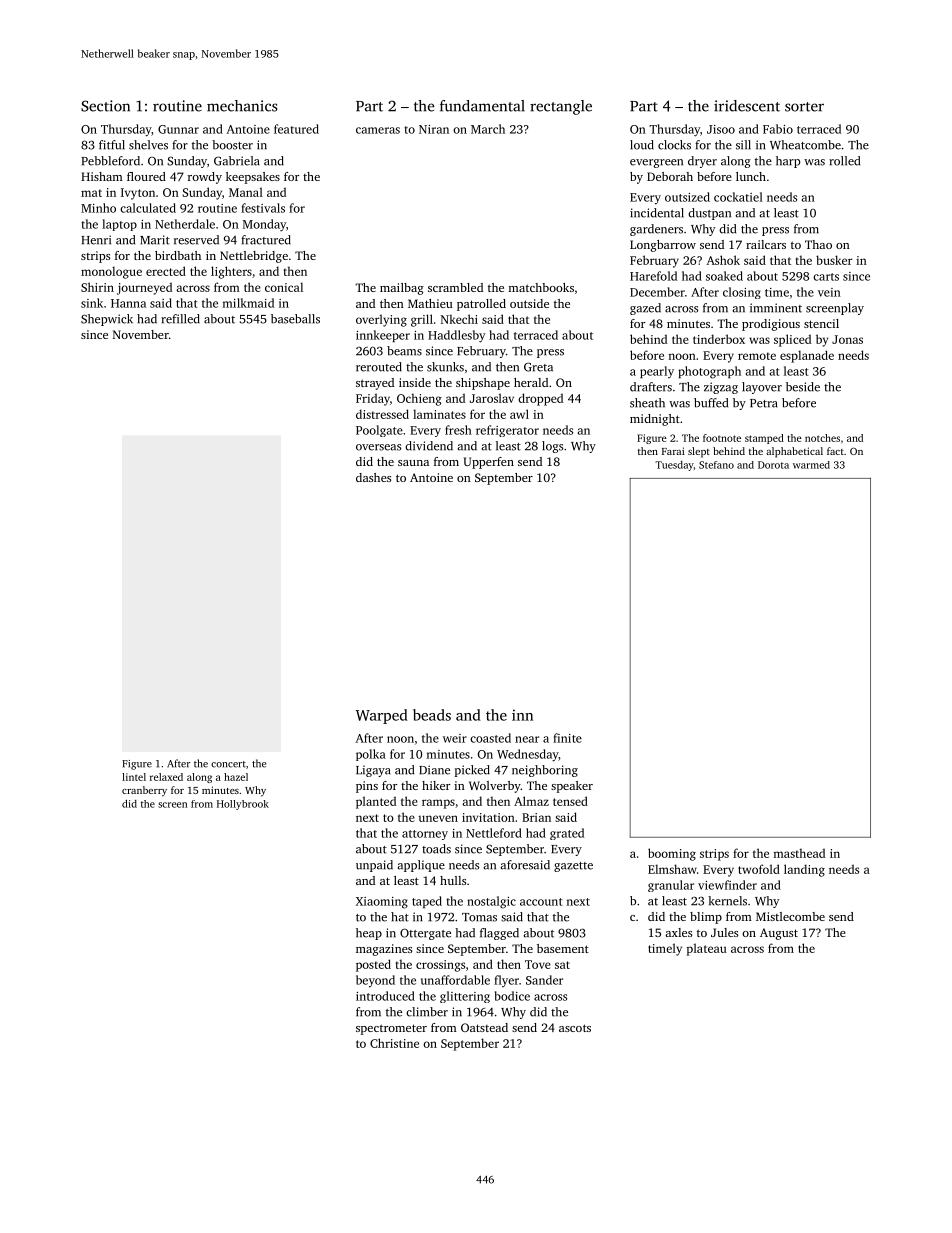 This screenshot has width=952, height=1233. Describe the element at coordinates (373, 477) in the screenshot. I see `dashes` at that location.
